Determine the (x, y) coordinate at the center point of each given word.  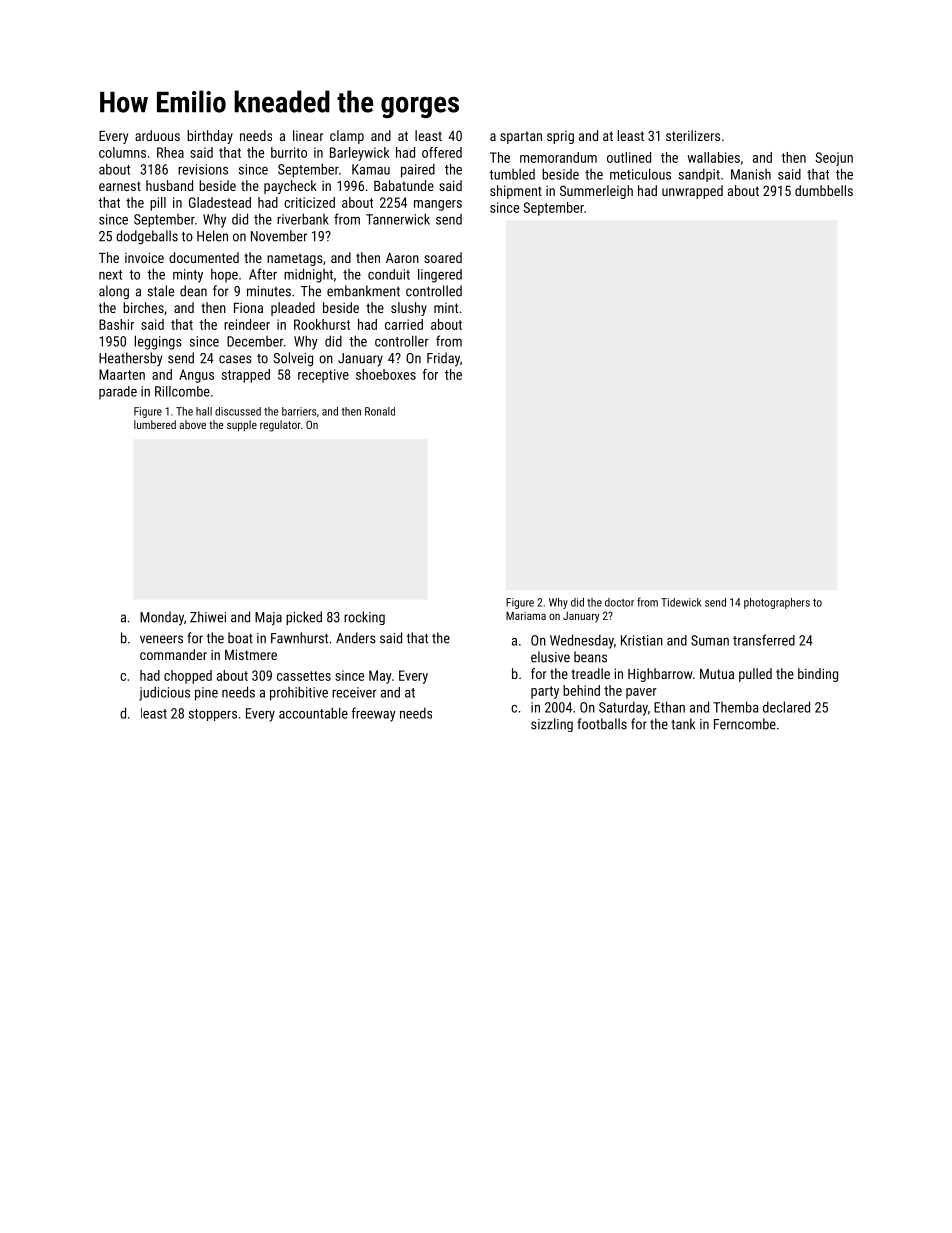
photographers (777, 603)
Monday (162, 618)
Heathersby (130, 359)
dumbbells (824, 190)
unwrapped (692, 192)
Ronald (380, 411)
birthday (210, 137)
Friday (443, 359)
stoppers (213, 715)
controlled (434, 291)
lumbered (155, 424)
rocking (364, 618)
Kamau (371, 169)
